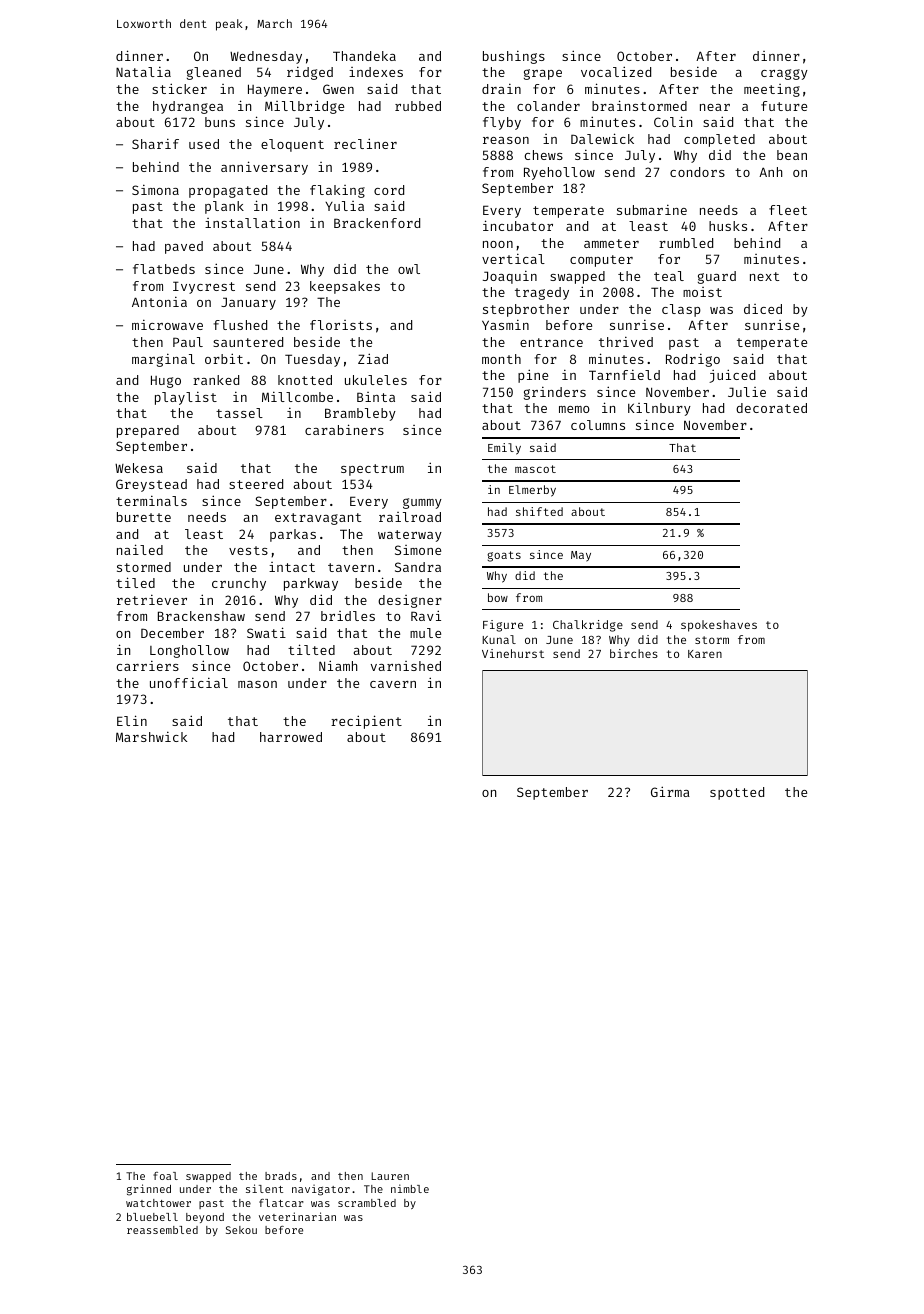  What do you see at coordinates (291, 737) in the image?
I see `harrowed` at bounding box center [291, 737].
